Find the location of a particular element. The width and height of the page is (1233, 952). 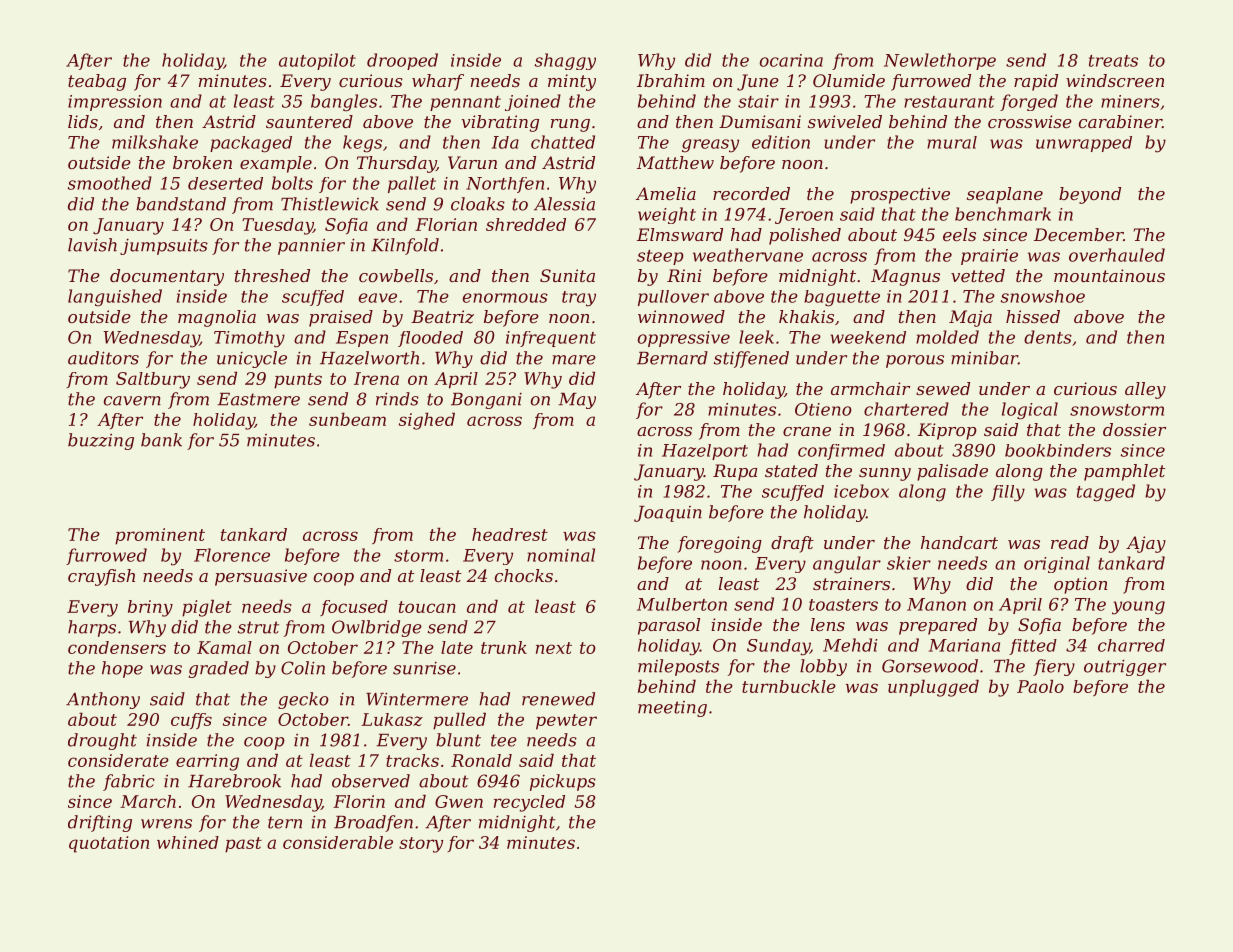

Florence is located at coordinates (232, 555).
